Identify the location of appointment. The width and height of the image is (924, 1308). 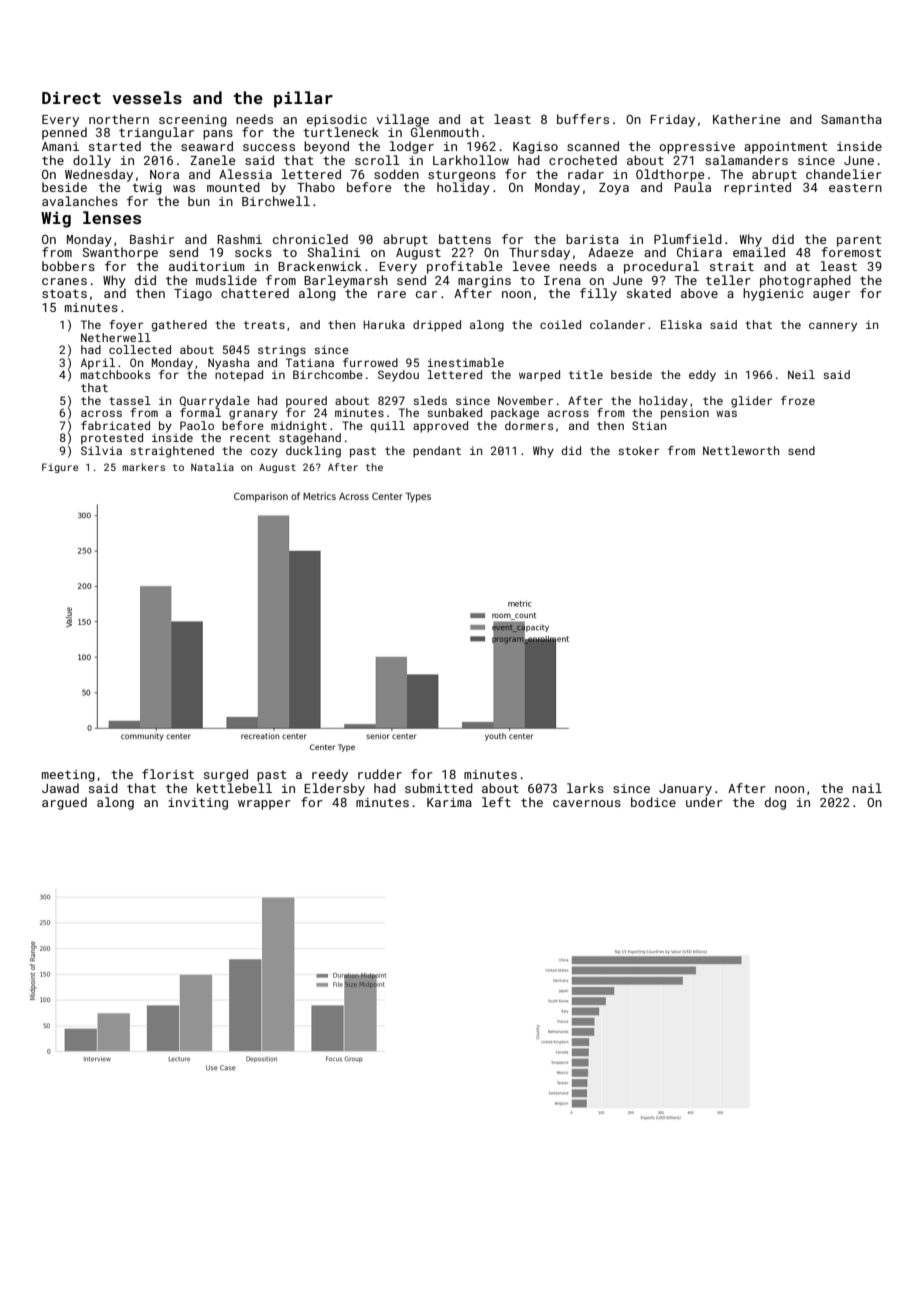
(786, 148).
